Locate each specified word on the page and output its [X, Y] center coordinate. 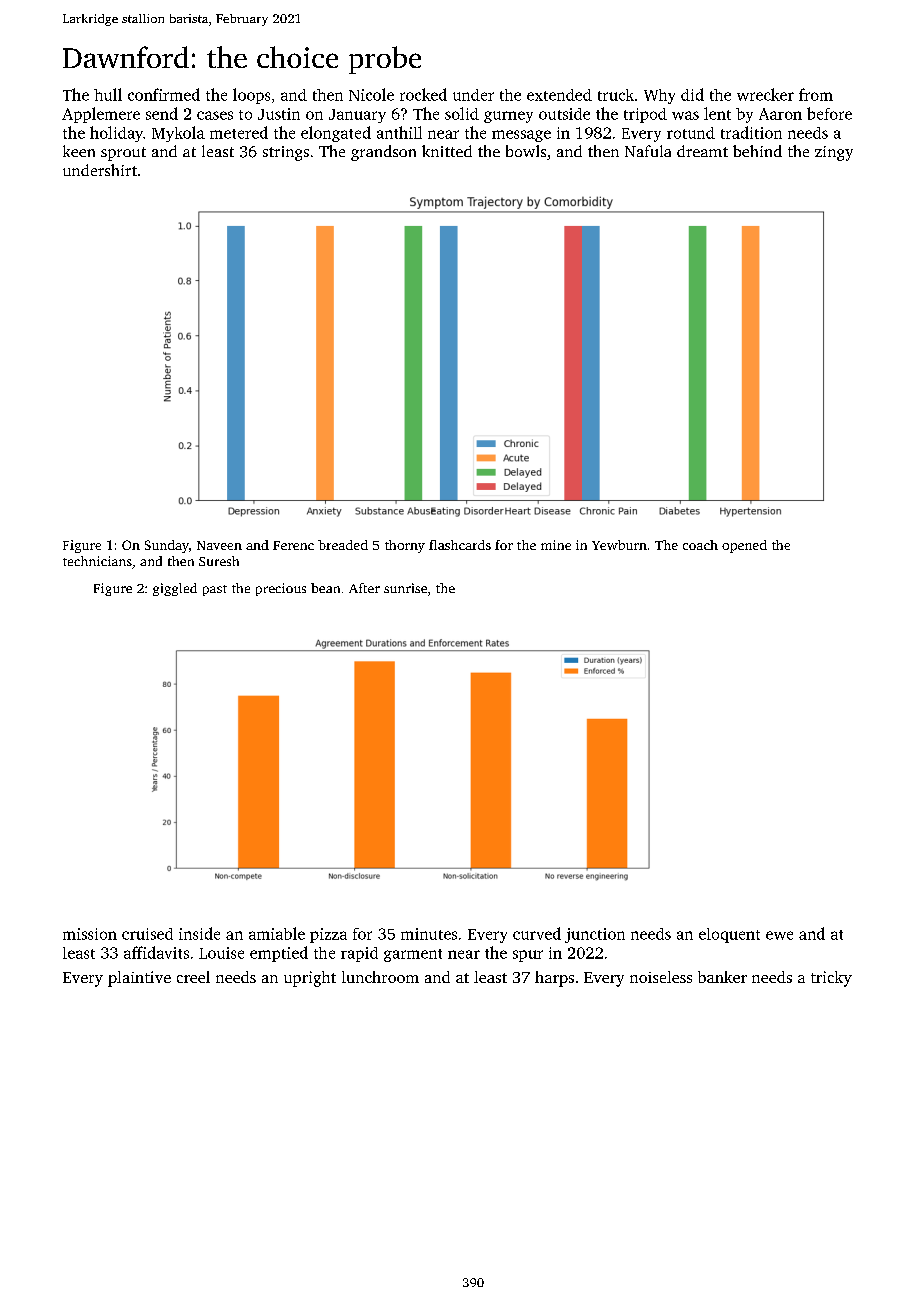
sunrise [405, 588]
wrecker [765, 94]
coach [700, 545]
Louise [221, 953]
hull [108, 94]
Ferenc [293, 545]
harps [554, 979]
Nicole [371, 94]
